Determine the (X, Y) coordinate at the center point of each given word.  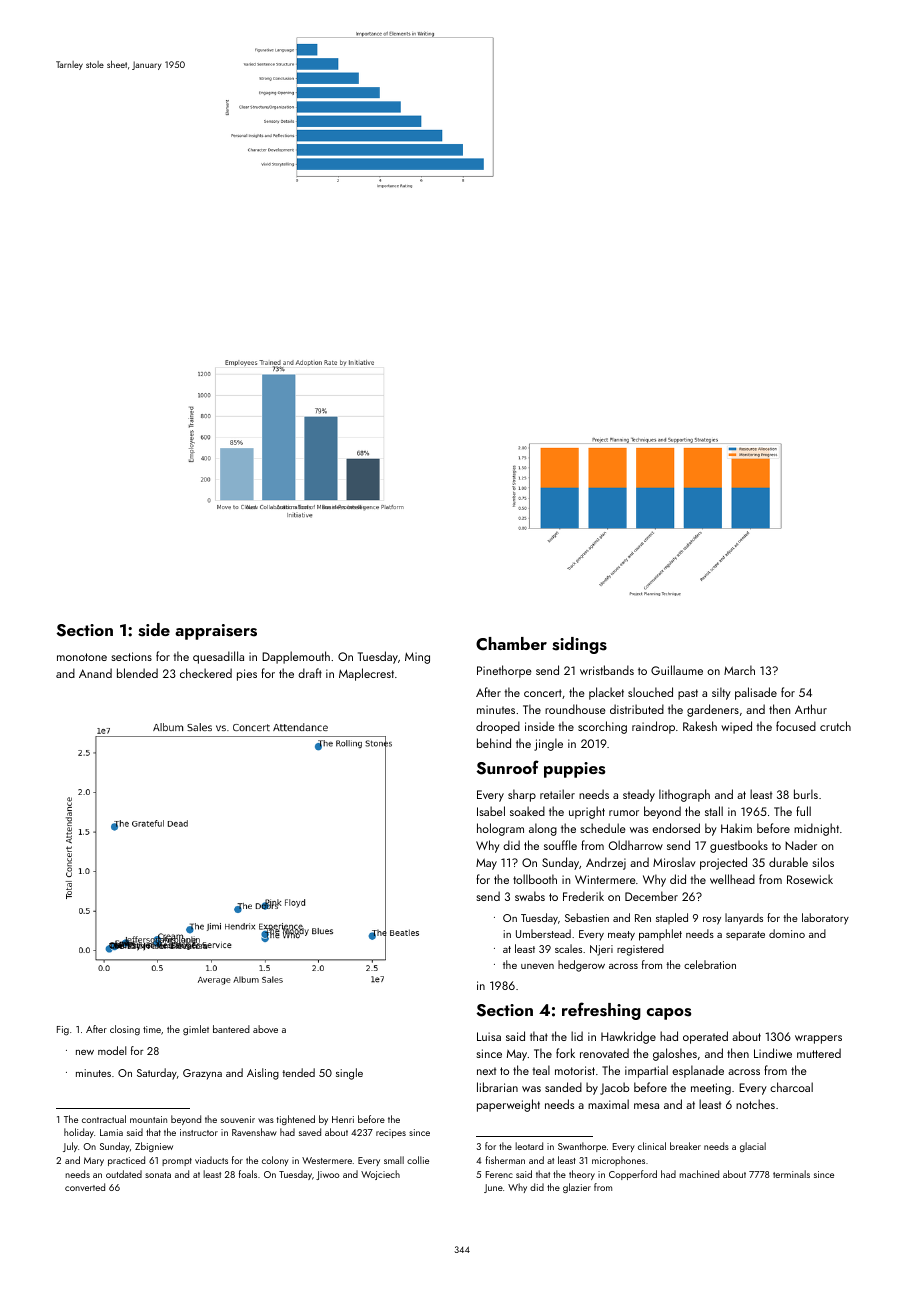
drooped (498, 727)
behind (494, 743)
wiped (736, 727)
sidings (579, 645)
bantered (231, 1029)
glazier (577, 1188)
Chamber (511, 643)
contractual (104, 1119)
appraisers (216, 632)
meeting (711, 1089)
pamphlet (660, 935)
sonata (158, 1175)
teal (541, 1070)
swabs (530, 896)
